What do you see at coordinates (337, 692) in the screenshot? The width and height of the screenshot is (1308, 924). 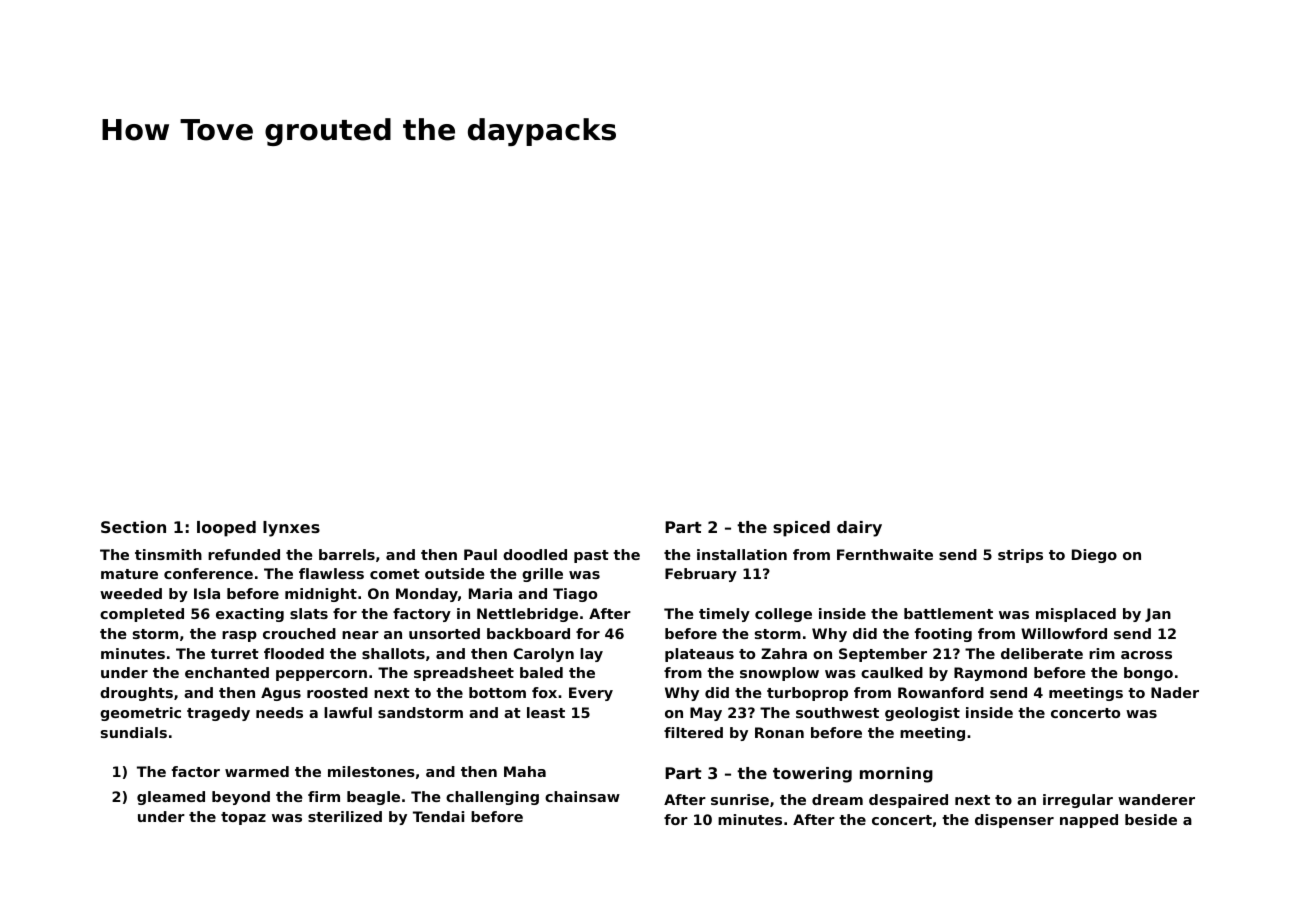 I see `roosted` at bounding box center [337, 692].
